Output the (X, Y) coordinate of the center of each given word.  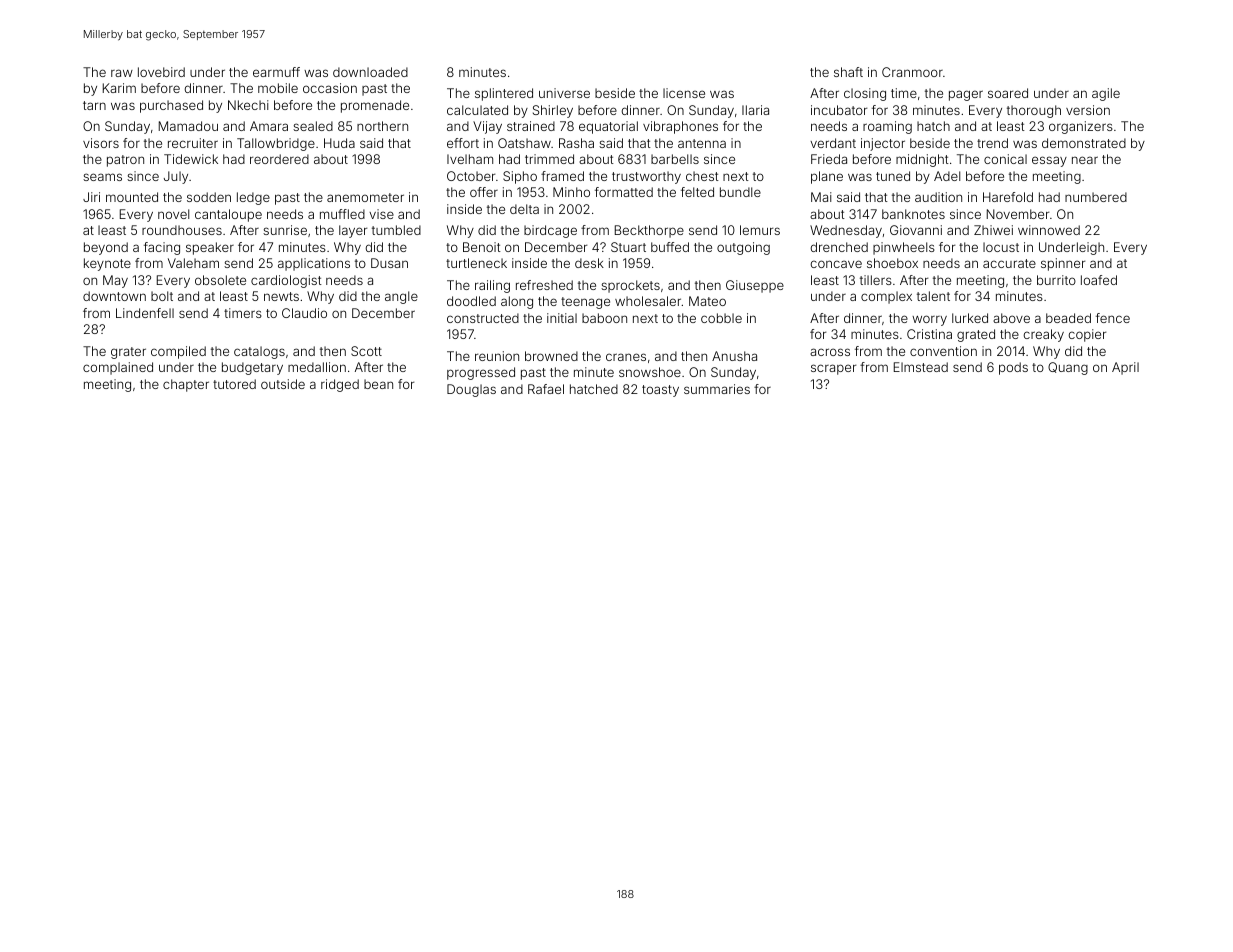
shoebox (892, 263)
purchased (171, 106)
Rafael (546, 389)
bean (378, 384)
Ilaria (755, 110)
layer (353, 231)
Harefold (1008, 197)
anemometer (365, 197)
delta (524, 209)
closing (865, 94)
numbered (1096, 197)
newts (281, 296)
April (1125, 368)
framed (562, 176)
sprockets (630, 286)
